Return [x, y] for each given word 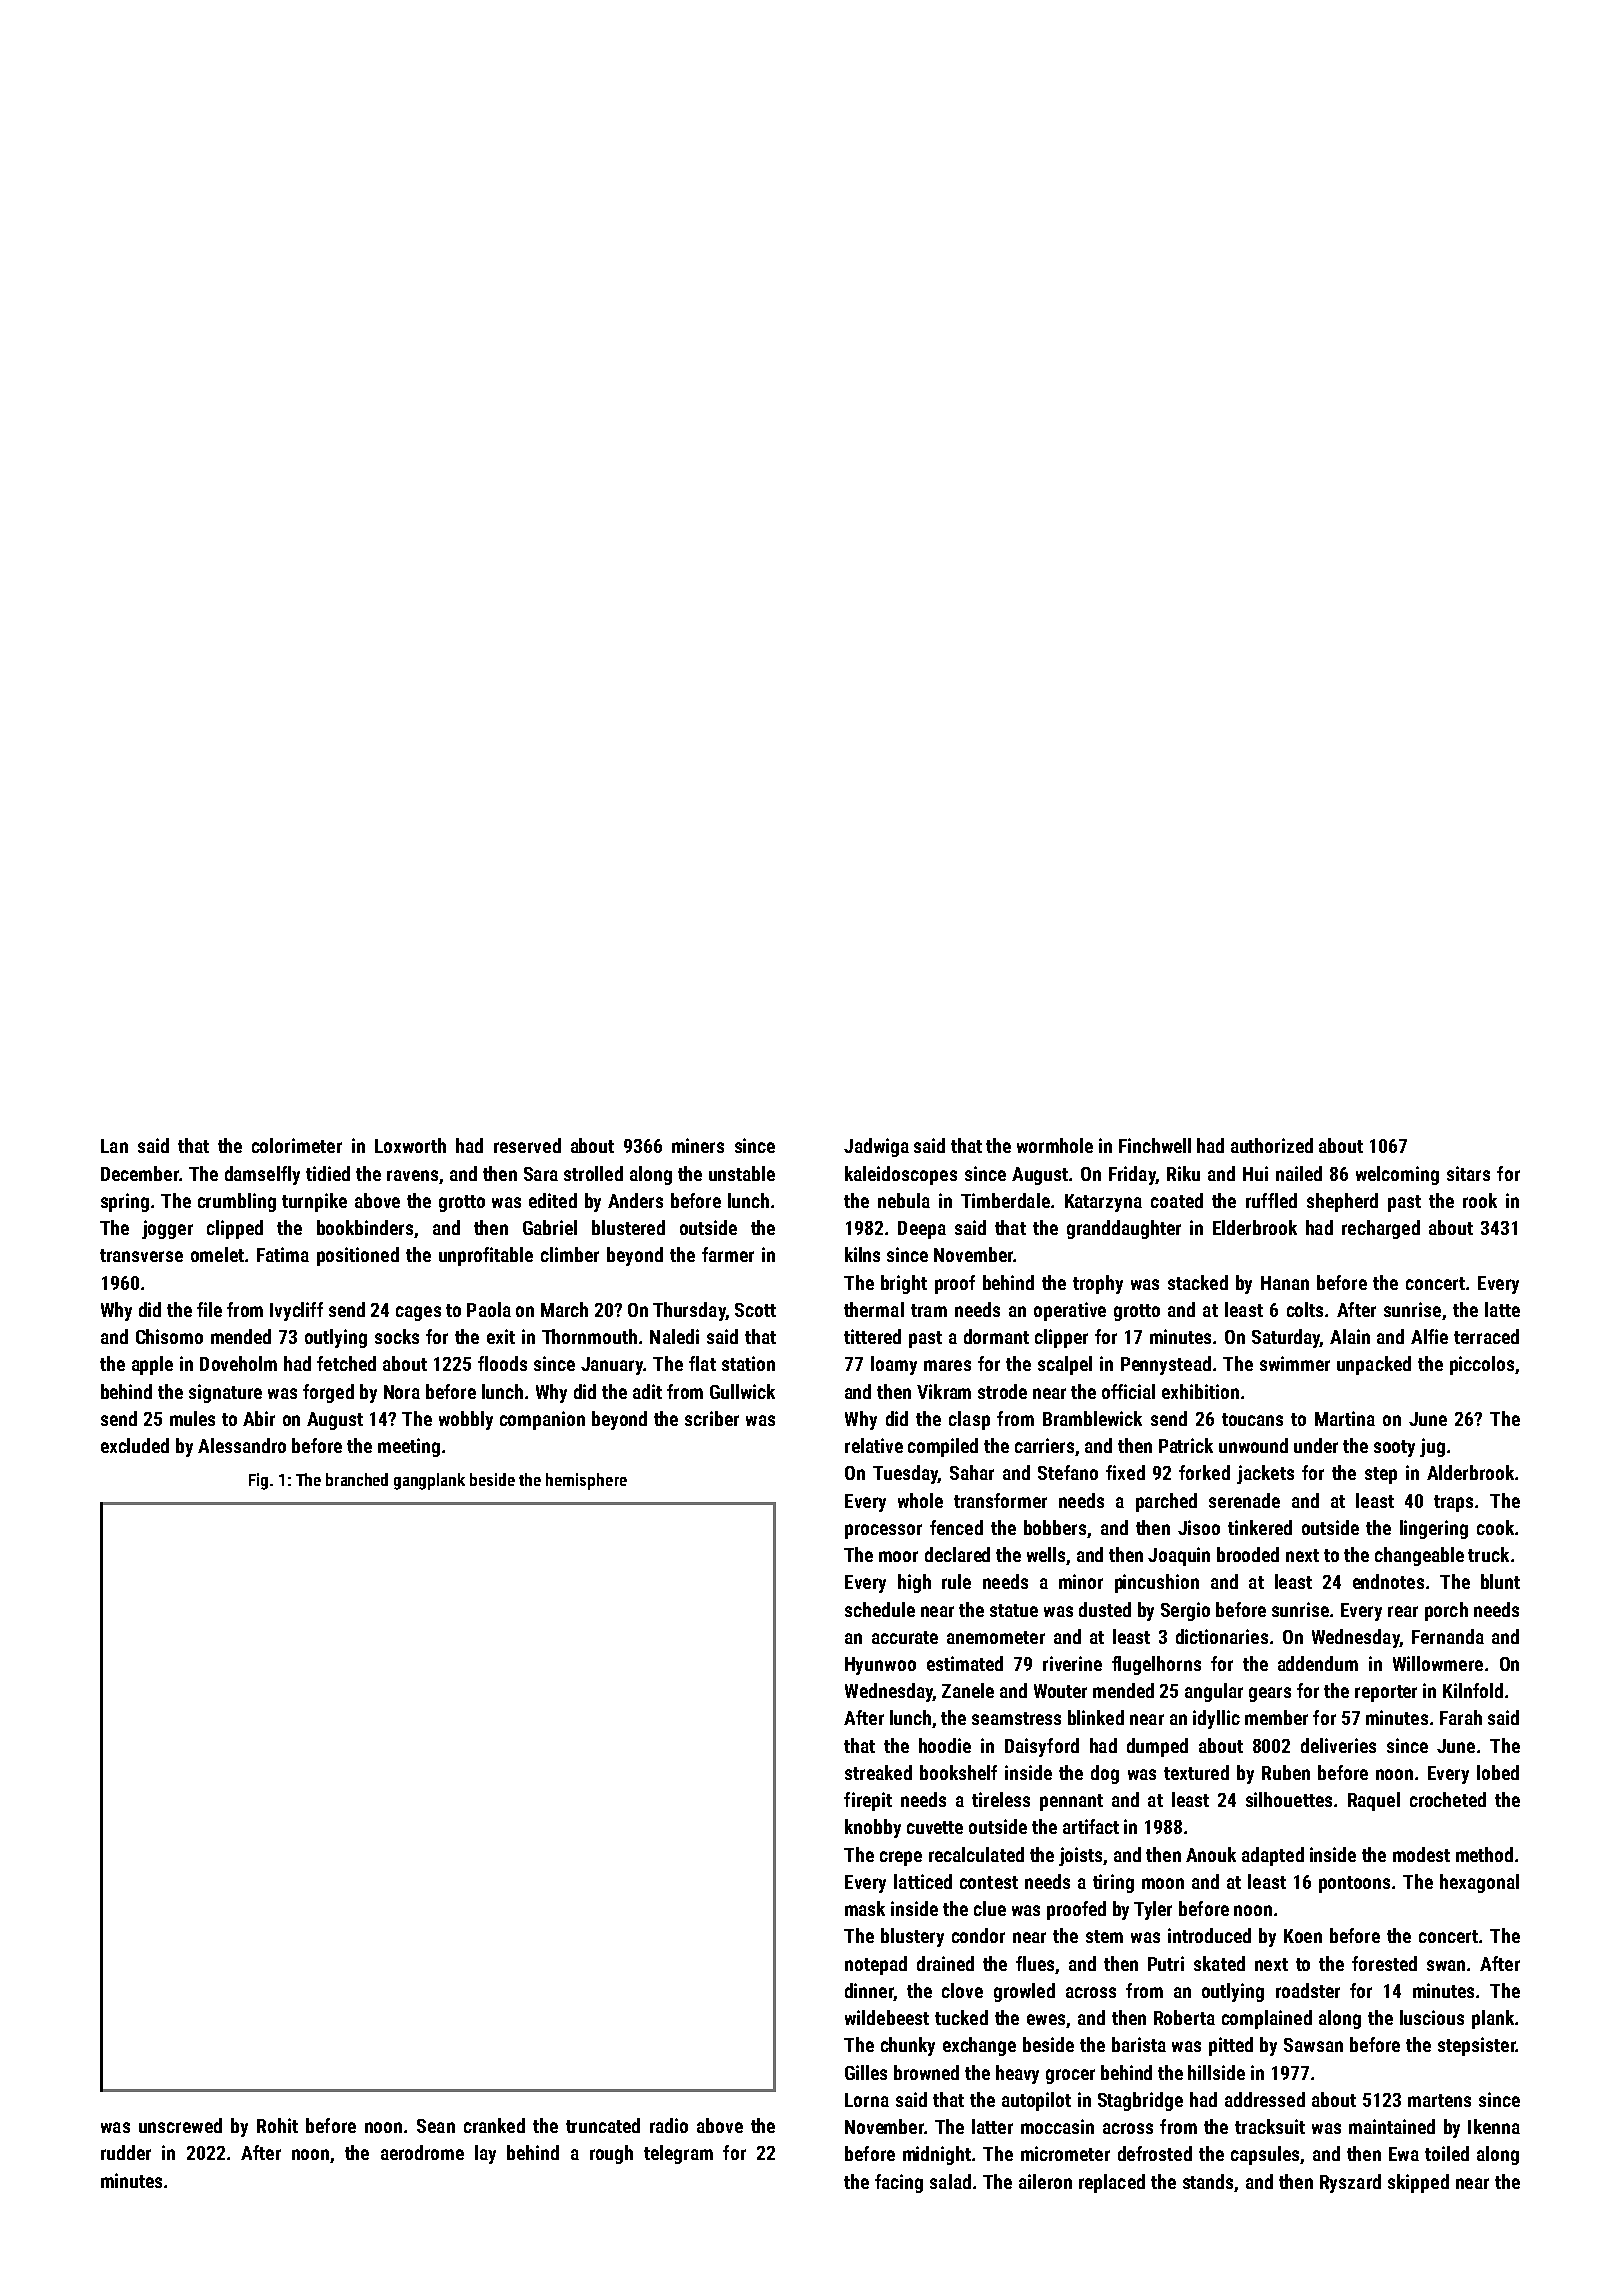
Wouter [1060, 1691]
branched [357, 1479]
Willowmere [1438, 1663]
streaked [878, 1772]
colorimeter [297, 1145]
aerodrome [422, 2152]
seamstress [1016, 1718]
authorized [1272, 1145]
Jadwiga [876, 1147]
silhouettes [1289, 1799]
